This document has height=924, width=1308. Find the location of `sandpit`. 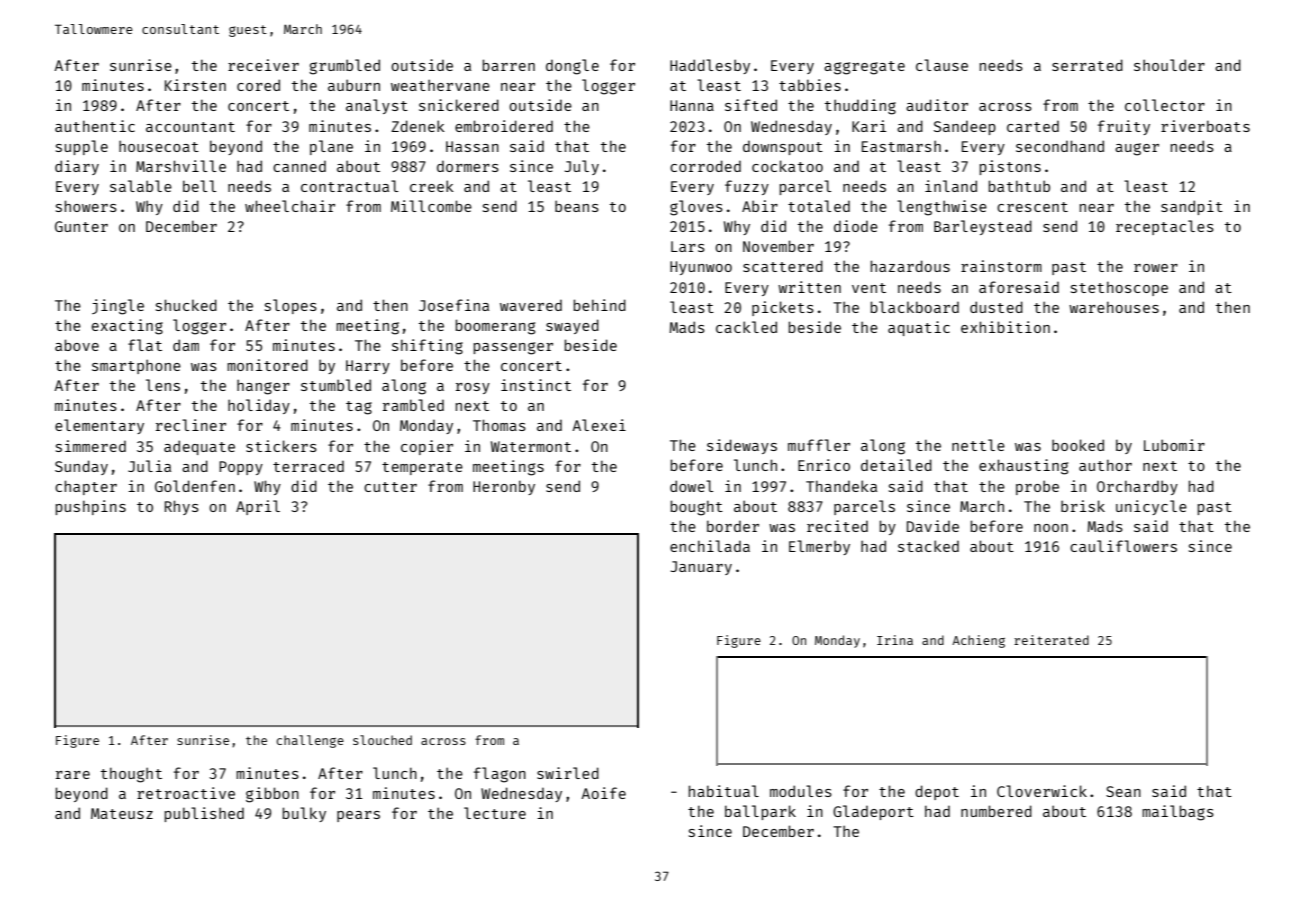

sandpit is located at coordinates (1192, 207).
